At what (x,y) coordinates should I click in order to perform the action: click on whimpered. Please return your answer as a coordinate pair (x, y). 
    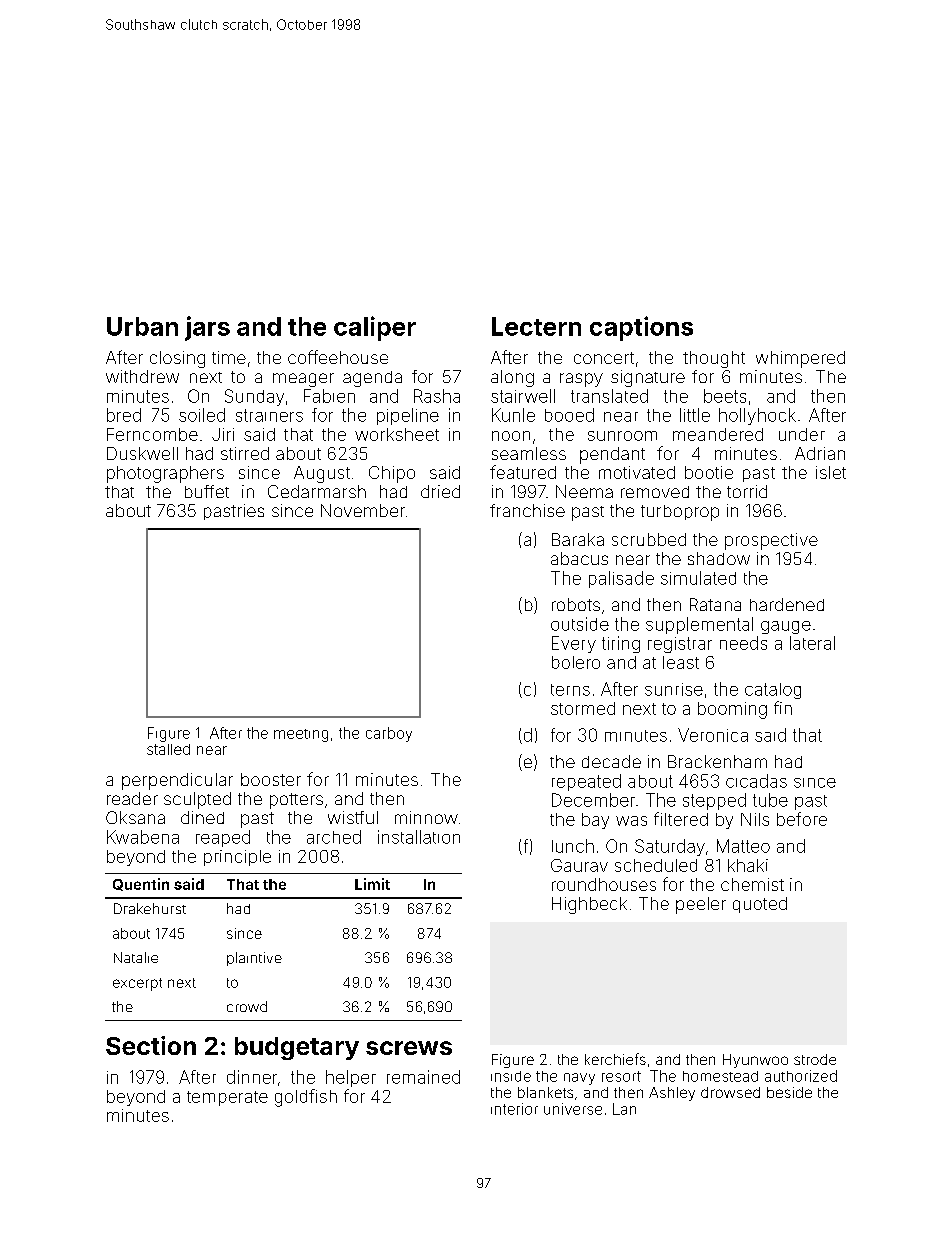
    Looking at the image, I should click on (800, 359).
